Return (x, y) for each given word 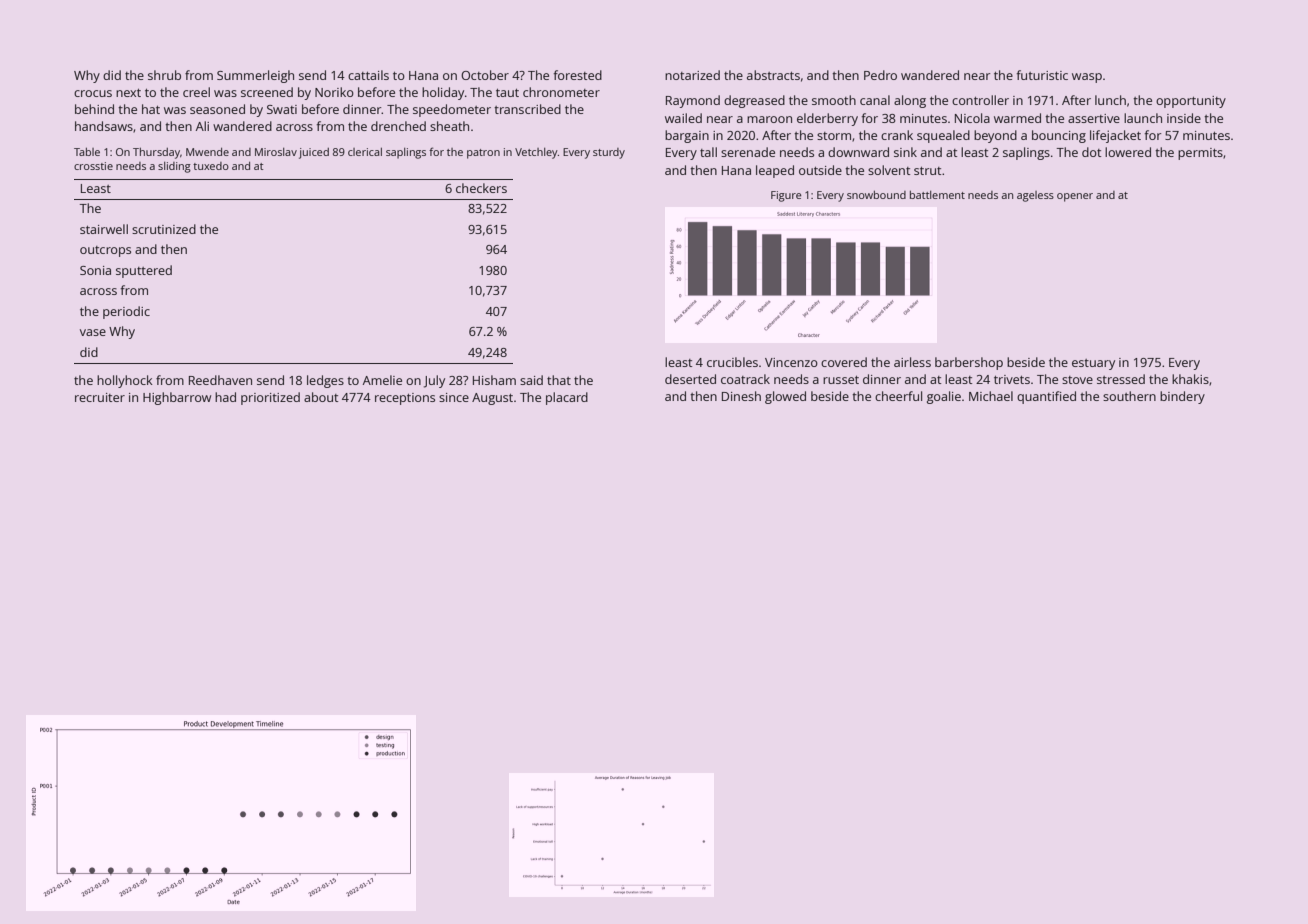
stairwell (104, 229)
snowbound (876, 195)
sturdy (609, 153)
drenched (398, 126)
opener (1075, 197)
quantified (1046, 397)
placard (567, 398)
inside (1184, 118)
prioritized (270, 398)
